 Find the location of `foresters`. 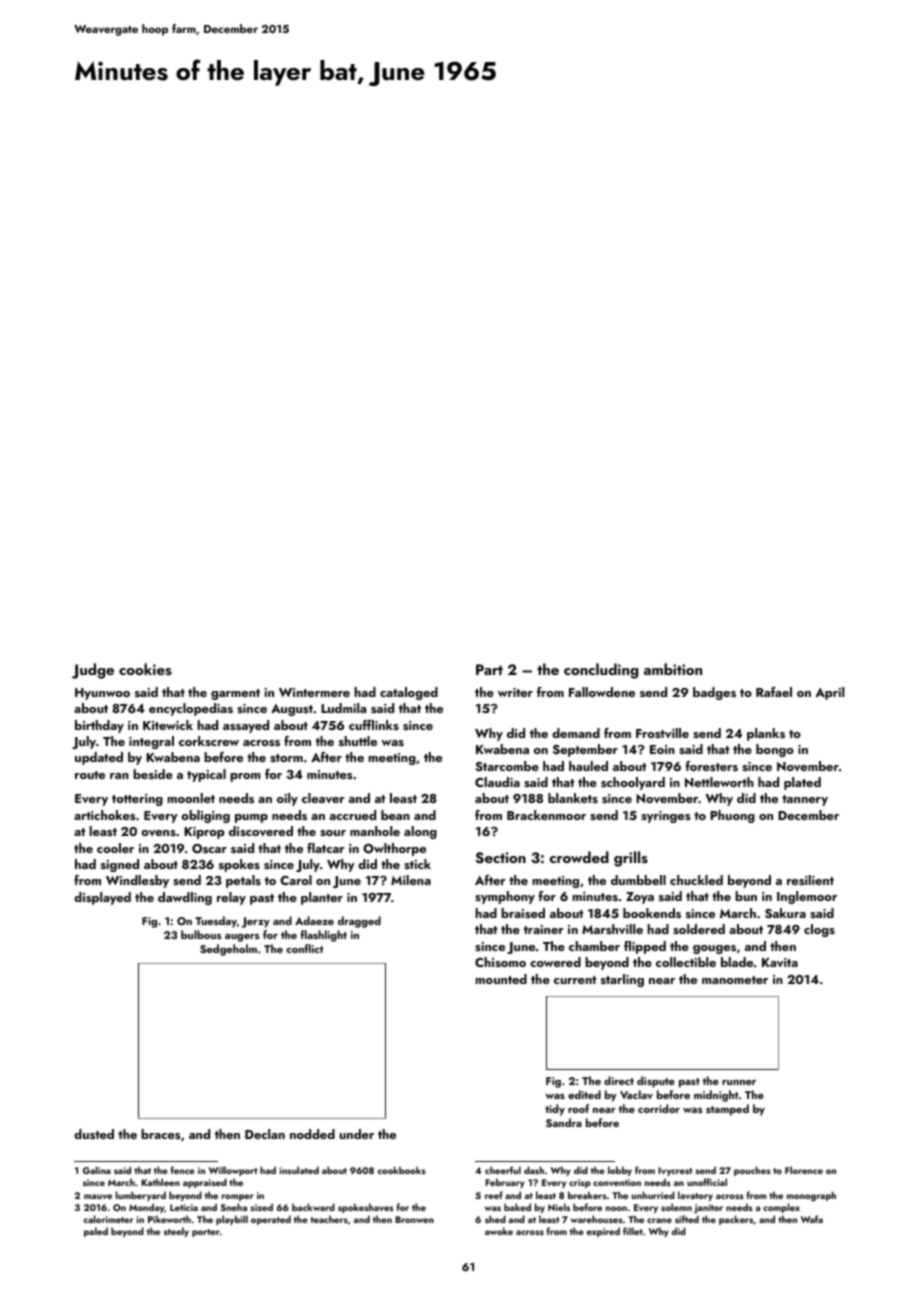

foresters is located at coordinates (712, 766).
